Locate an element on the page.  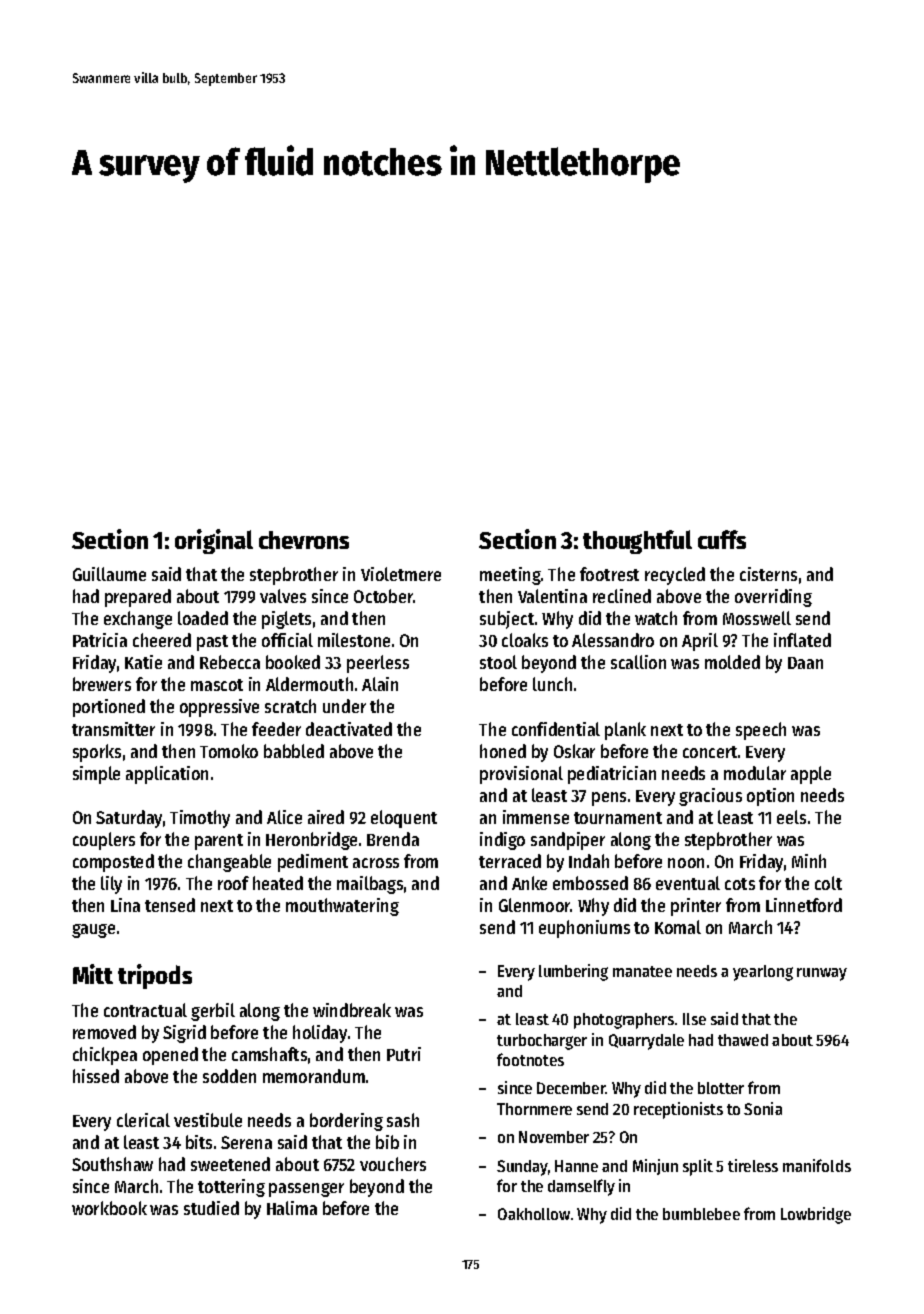
runway is located at coordinates (822, 974).
